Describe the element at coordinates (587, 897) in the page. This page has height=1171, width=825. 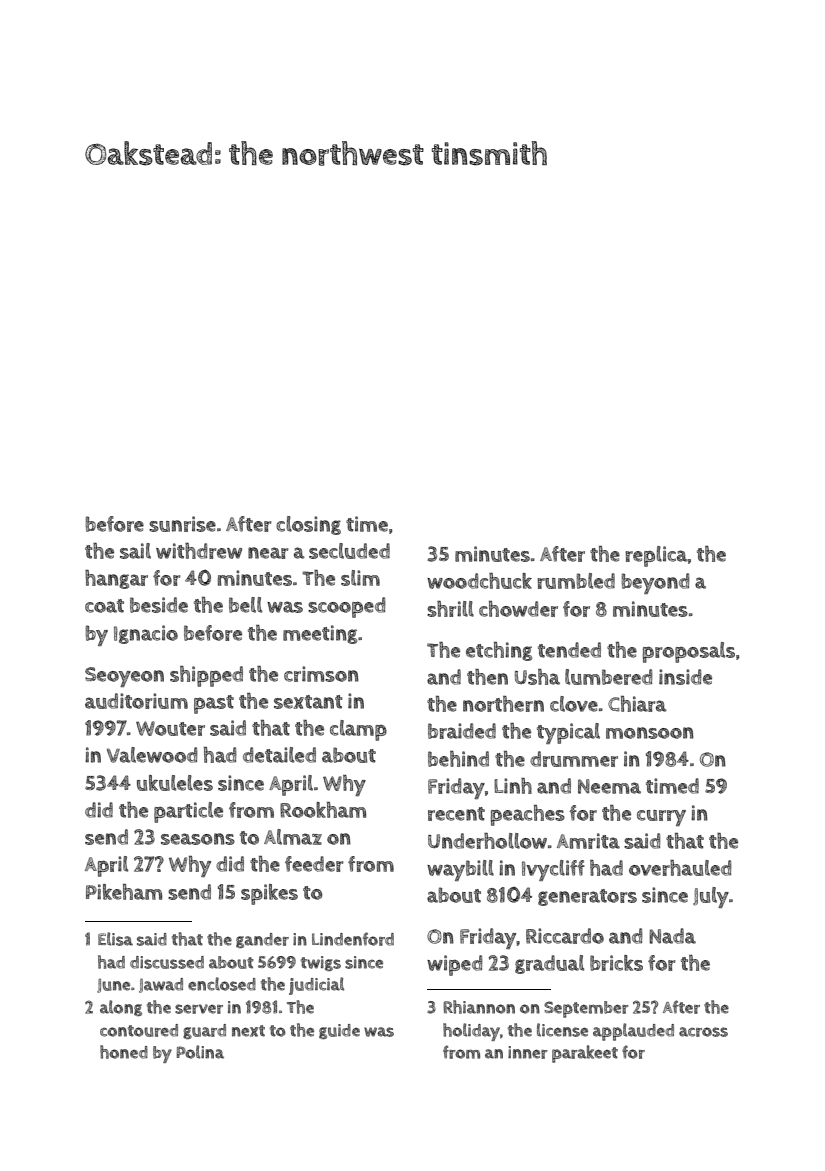
I see `generators` at that location.
